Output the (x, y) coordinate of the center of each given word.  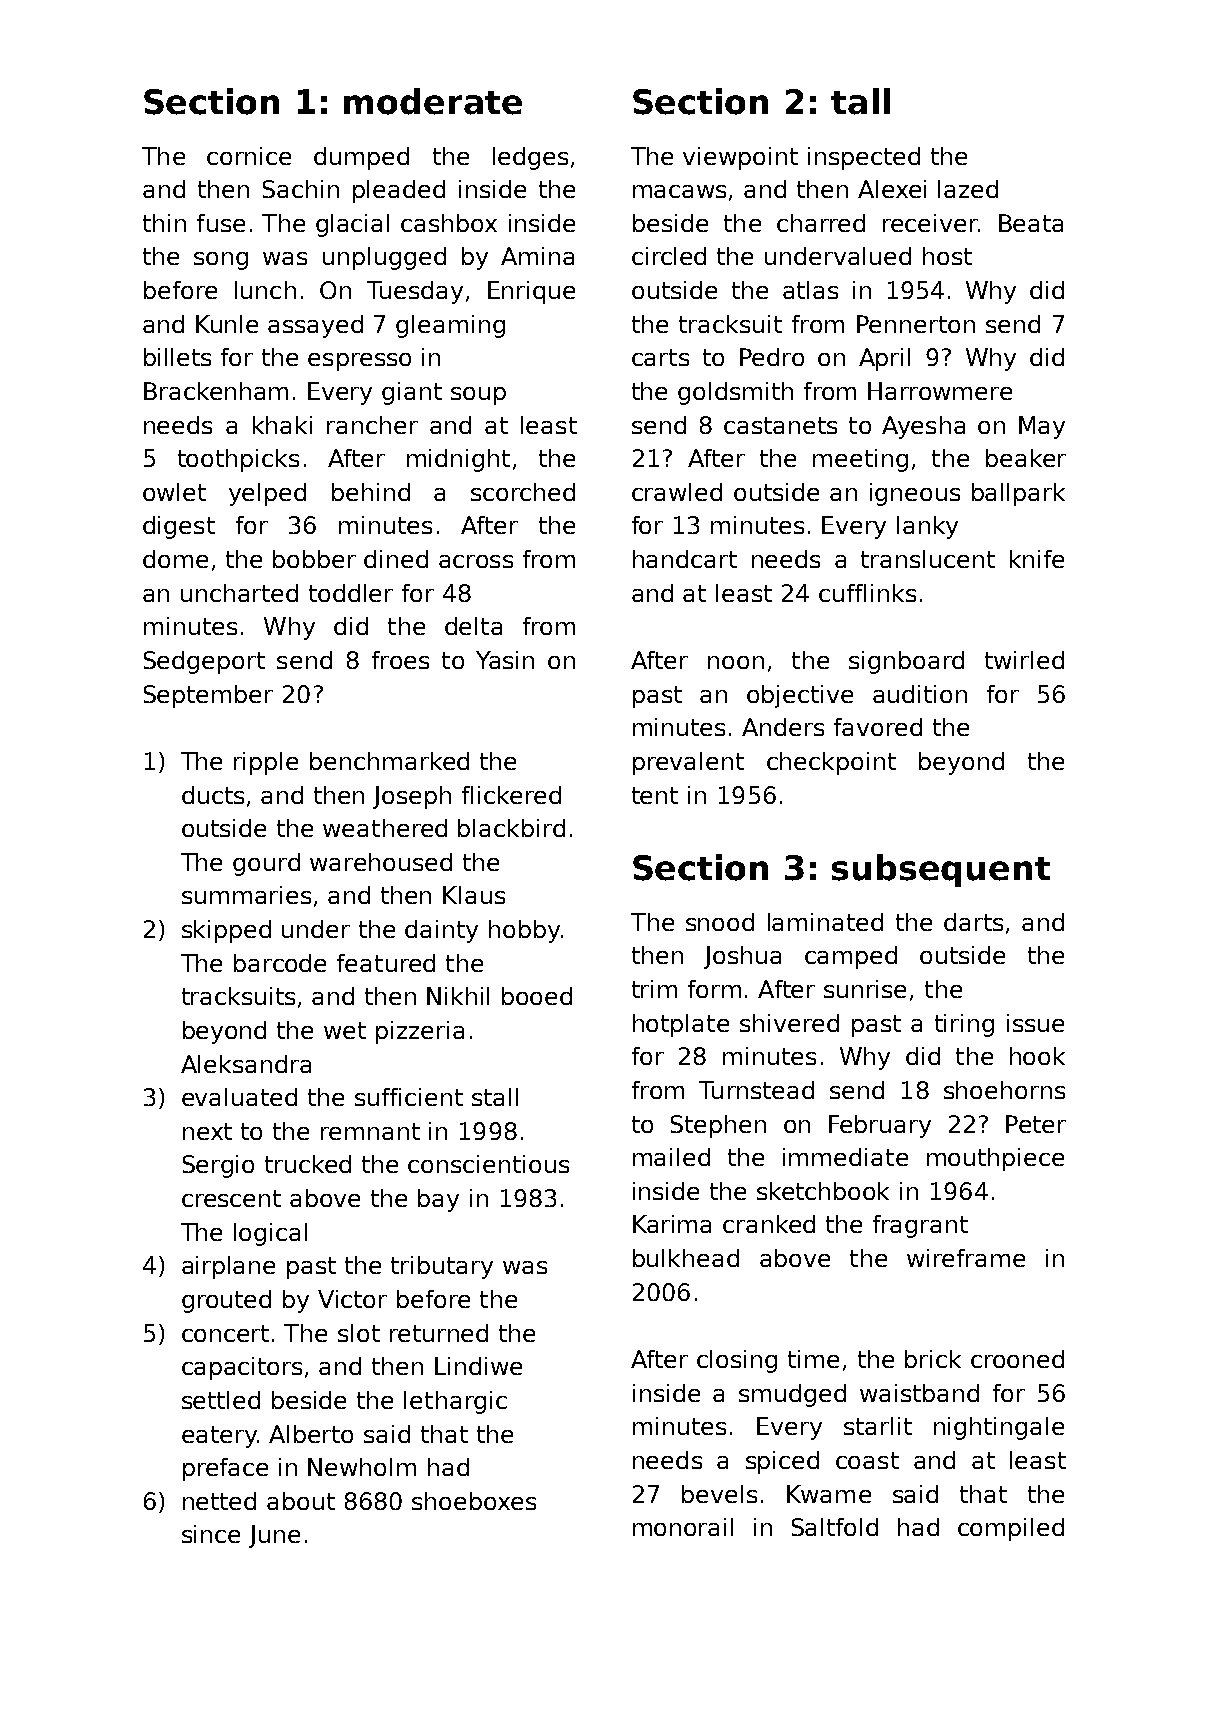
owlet (174, 492)
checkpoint (831, 763)
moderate (433, 101)
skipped (226, 931)
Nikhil (458, 996)
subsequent (941, 870)
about (301, 1501)
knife (1037, 559)
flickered (511, 795)
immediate (845, 1157)
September (208, 696)
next (207, 1131)
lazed (968, 189)
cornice (249, 156)
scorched (523, 492)
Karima (672, 1224)
